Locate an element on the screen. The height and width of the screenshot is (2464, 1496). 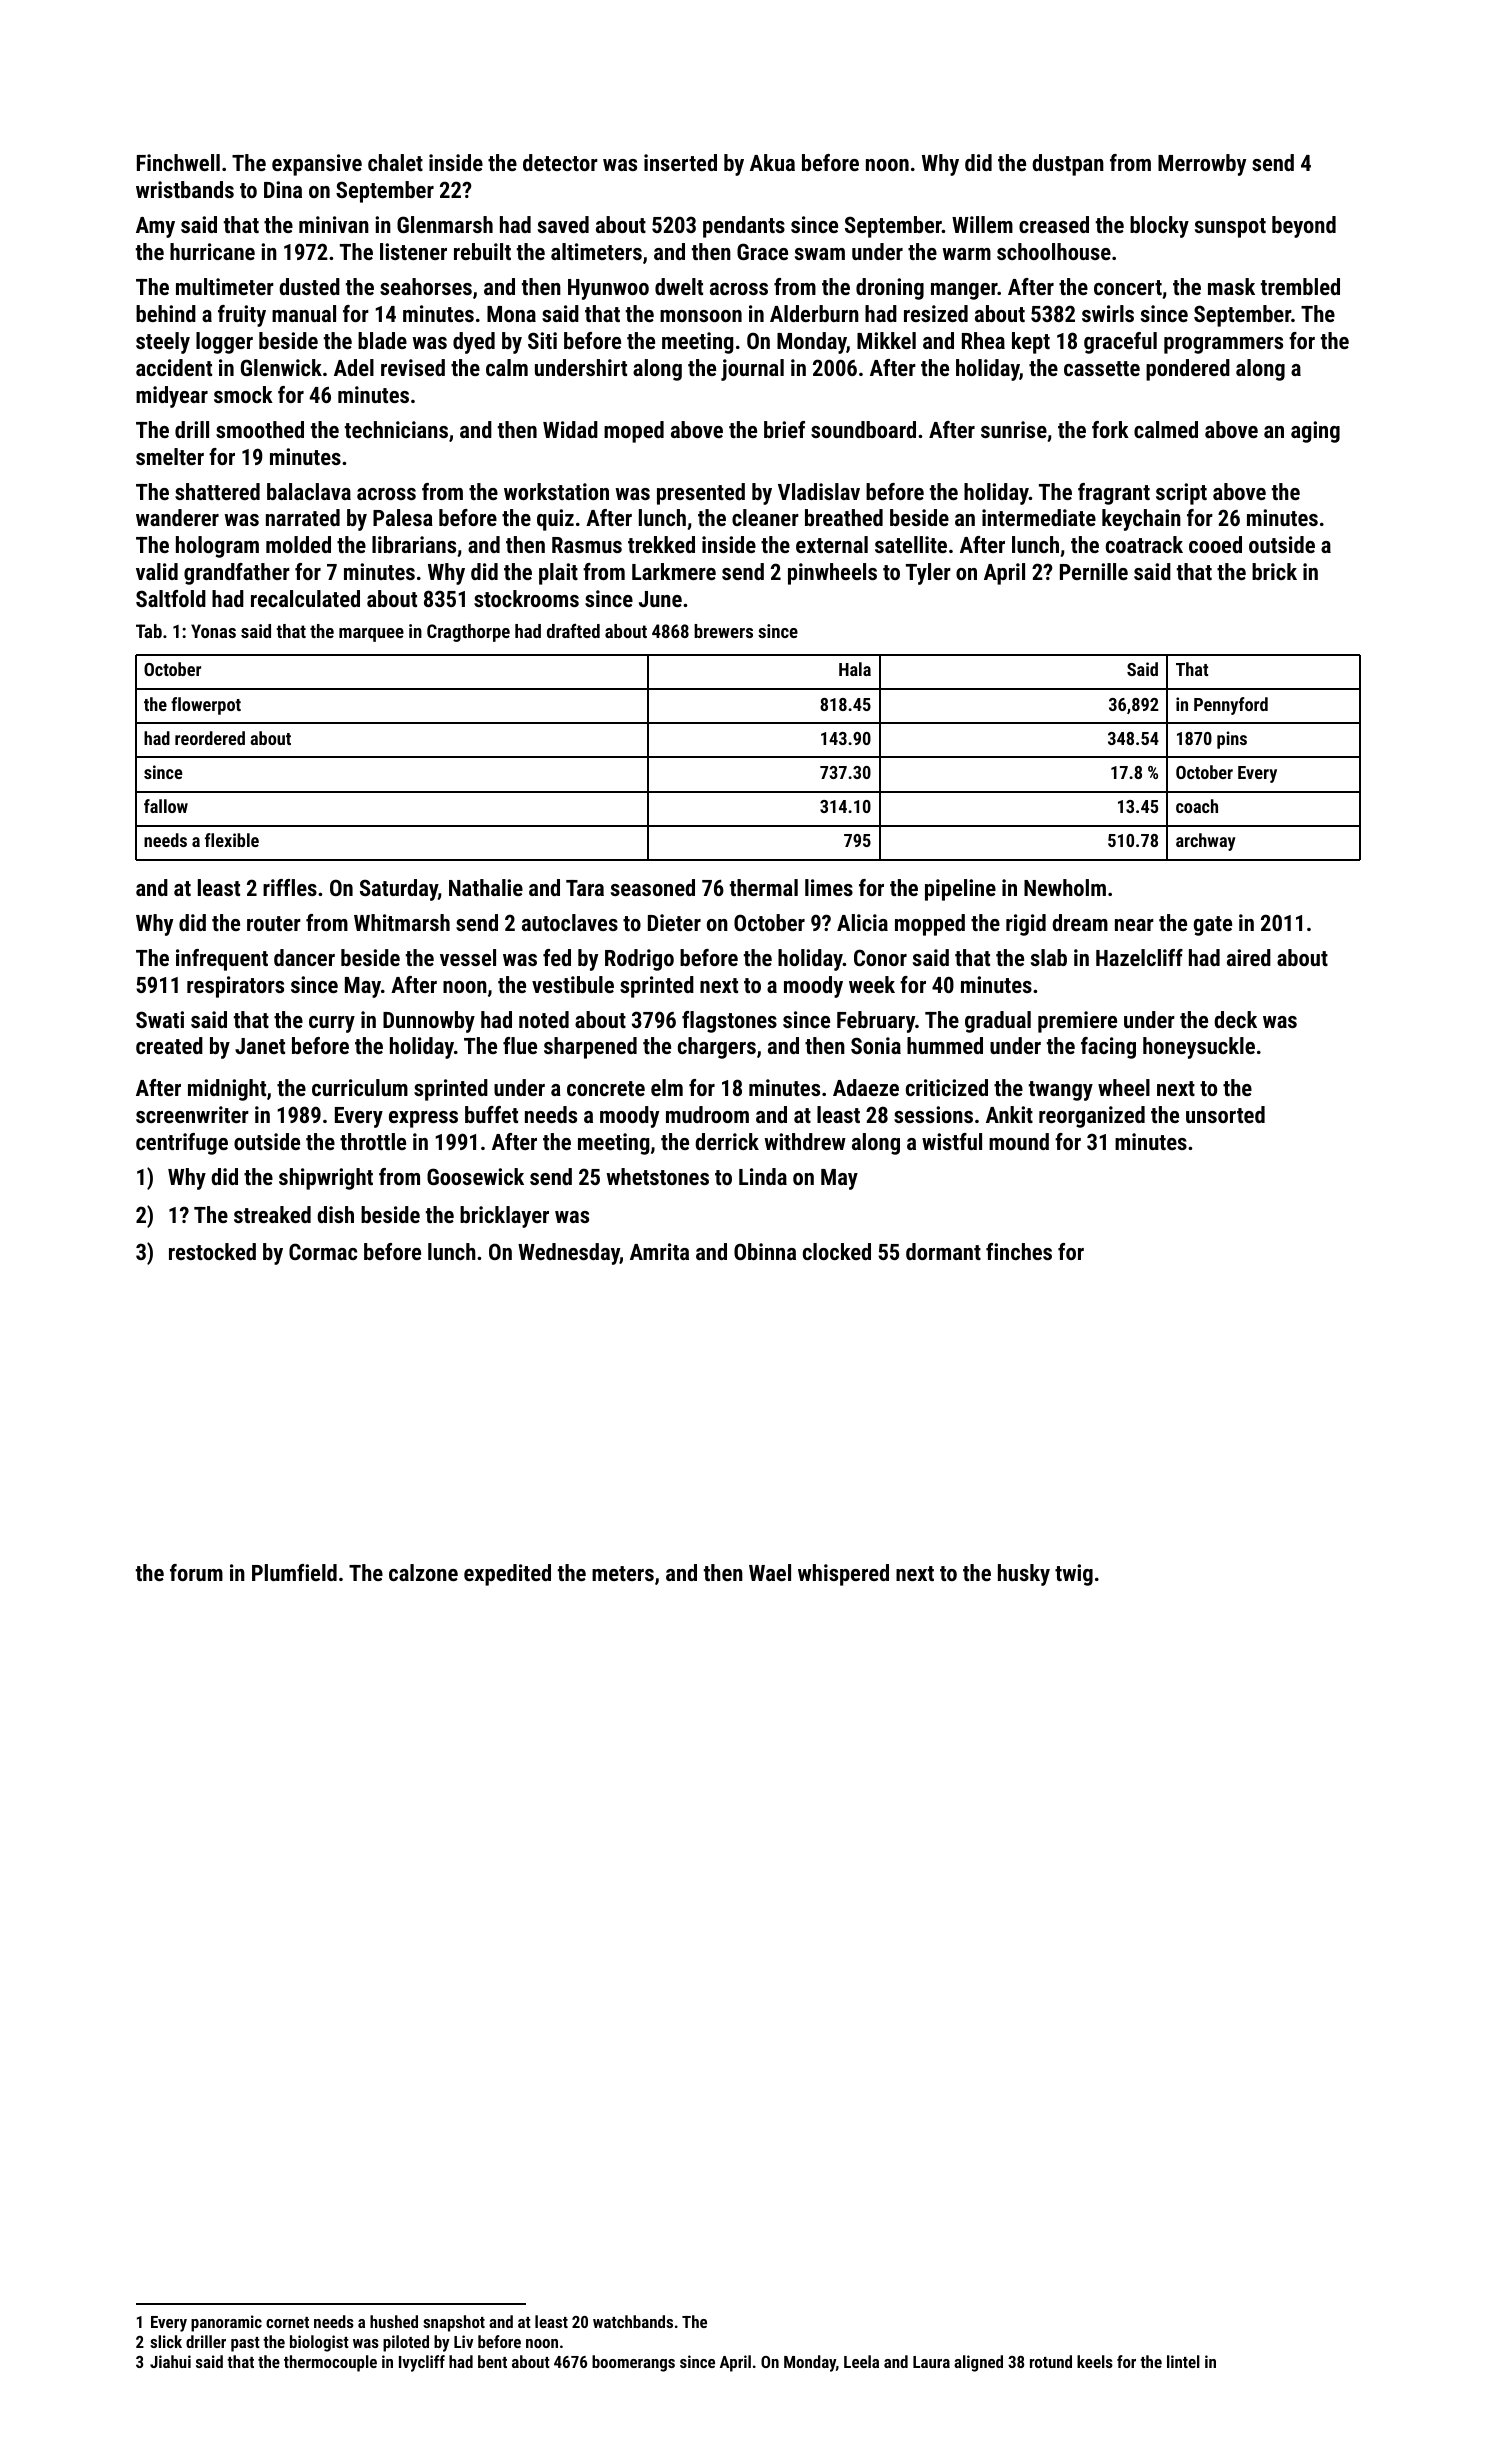
Adel is located at coordinates (354, 367).
